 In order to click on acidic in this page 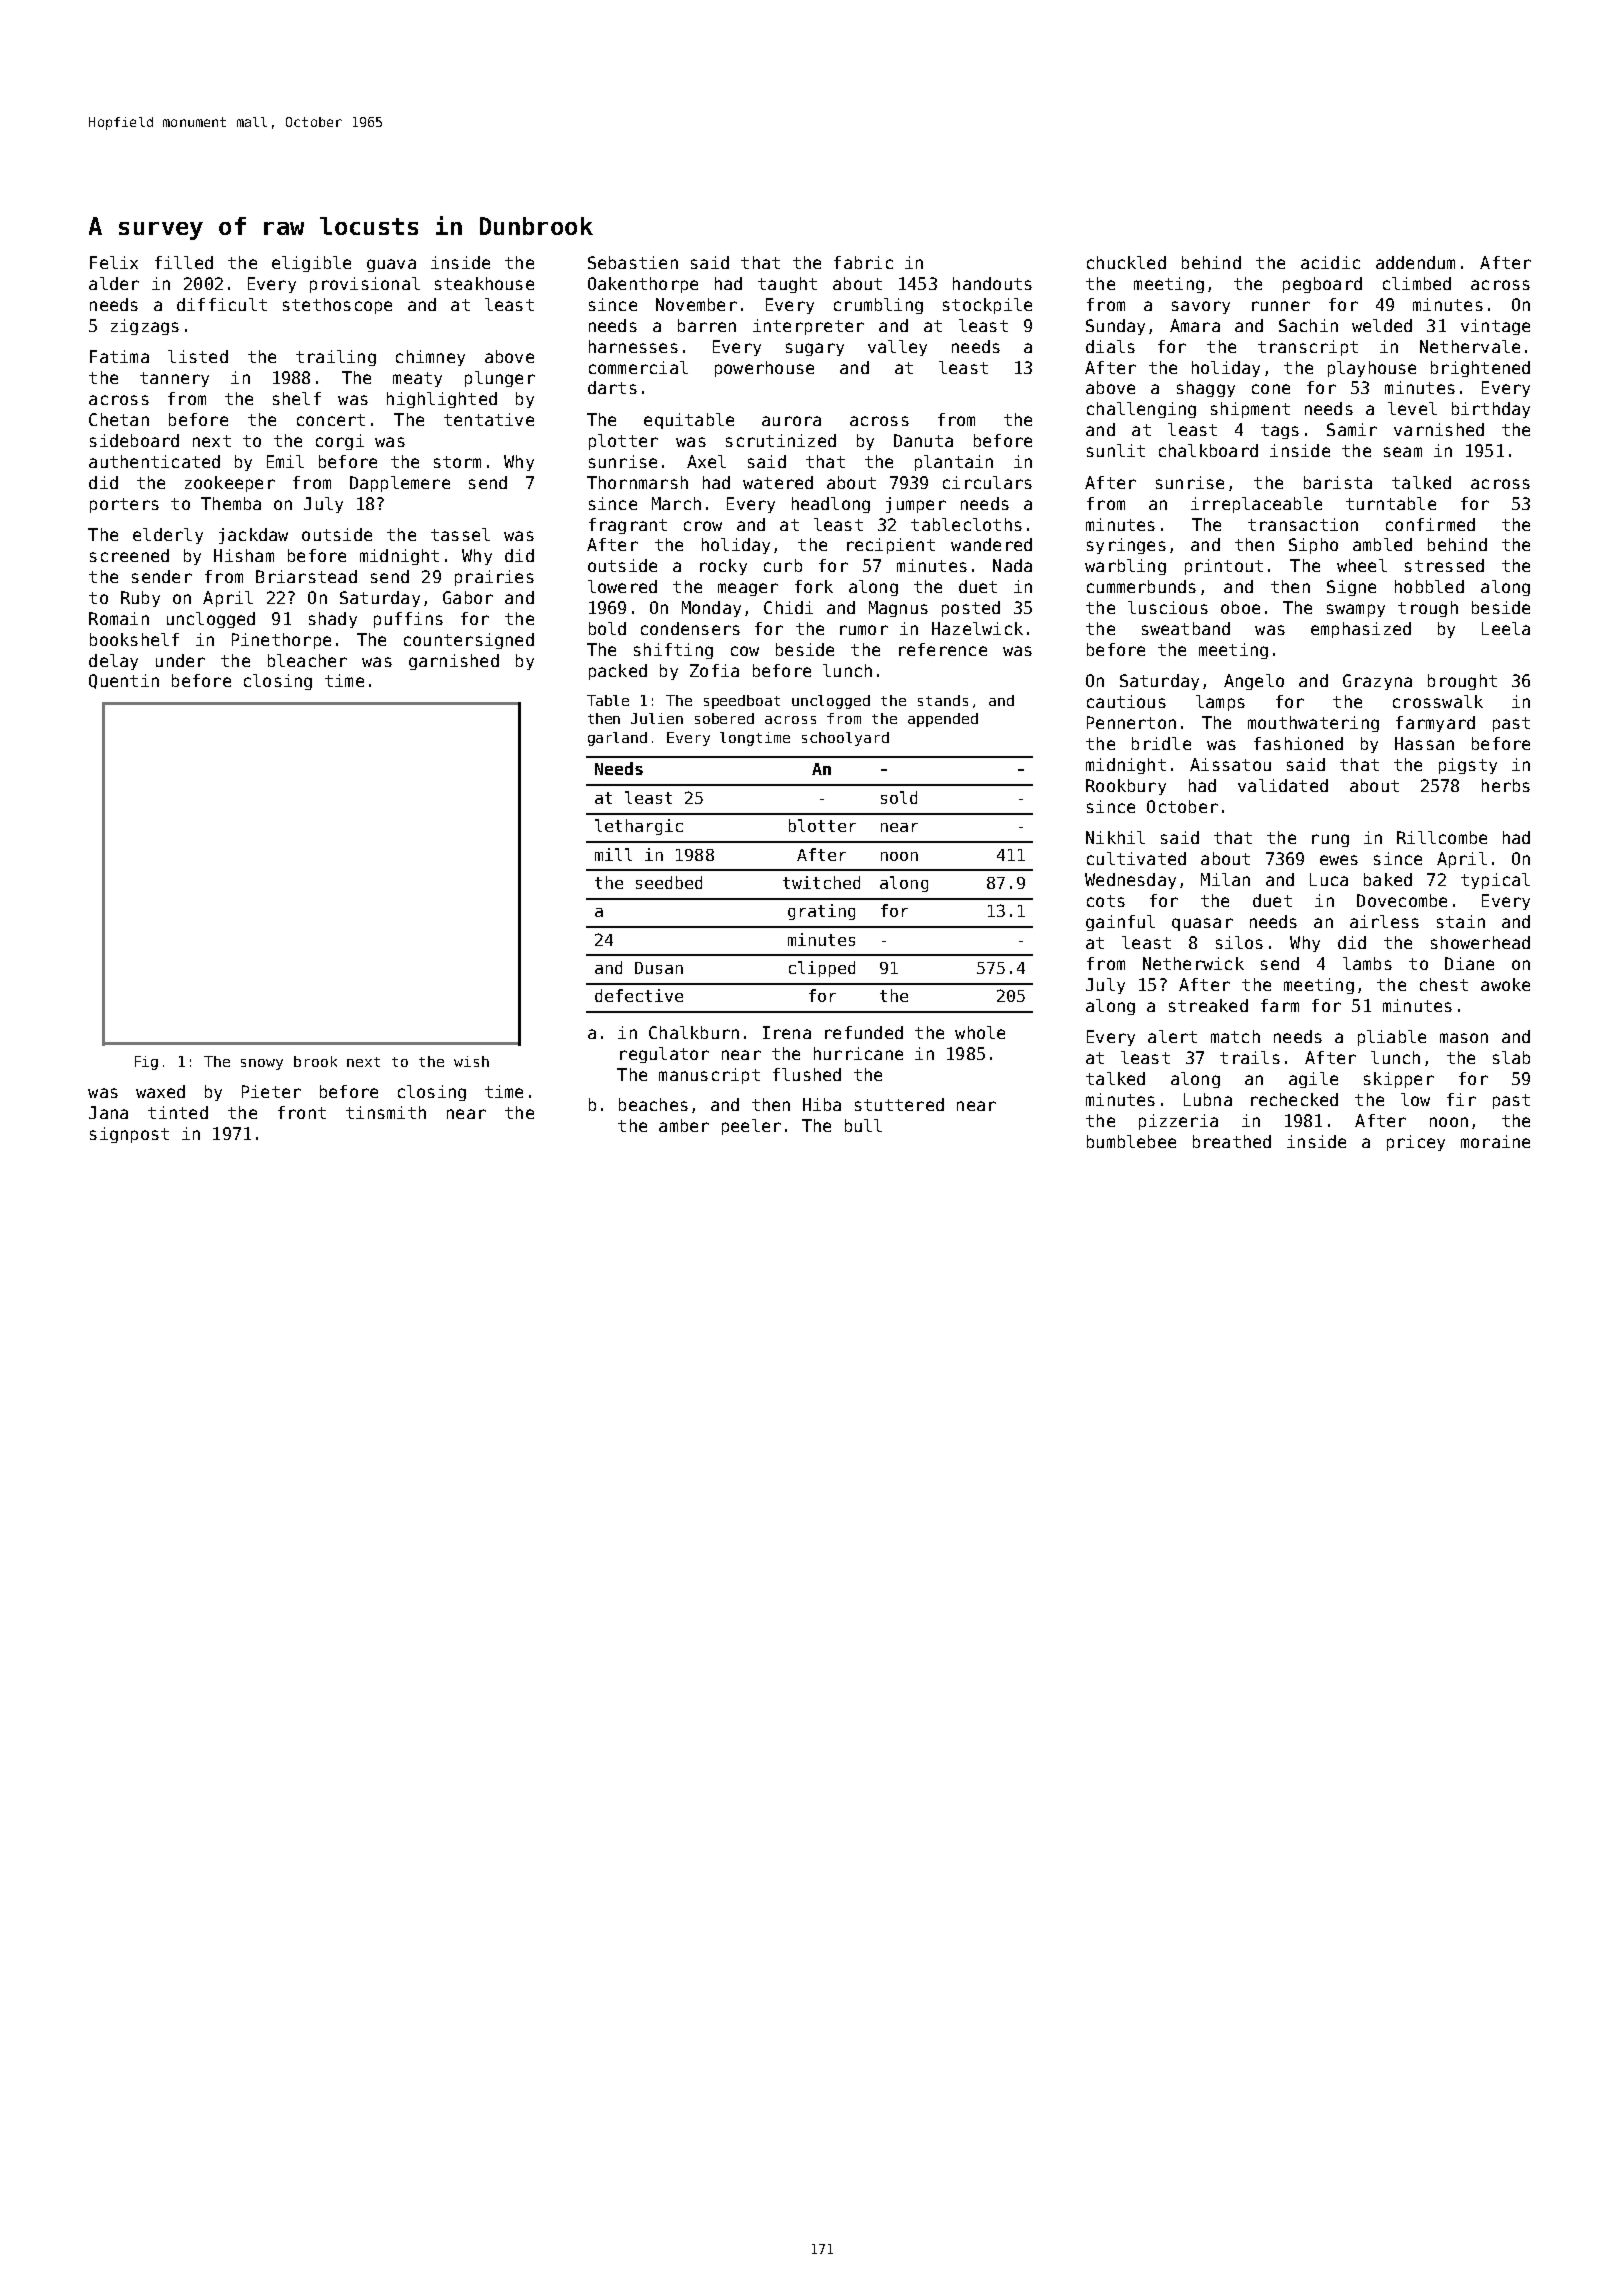, I will do `click(1330, 262)`.
